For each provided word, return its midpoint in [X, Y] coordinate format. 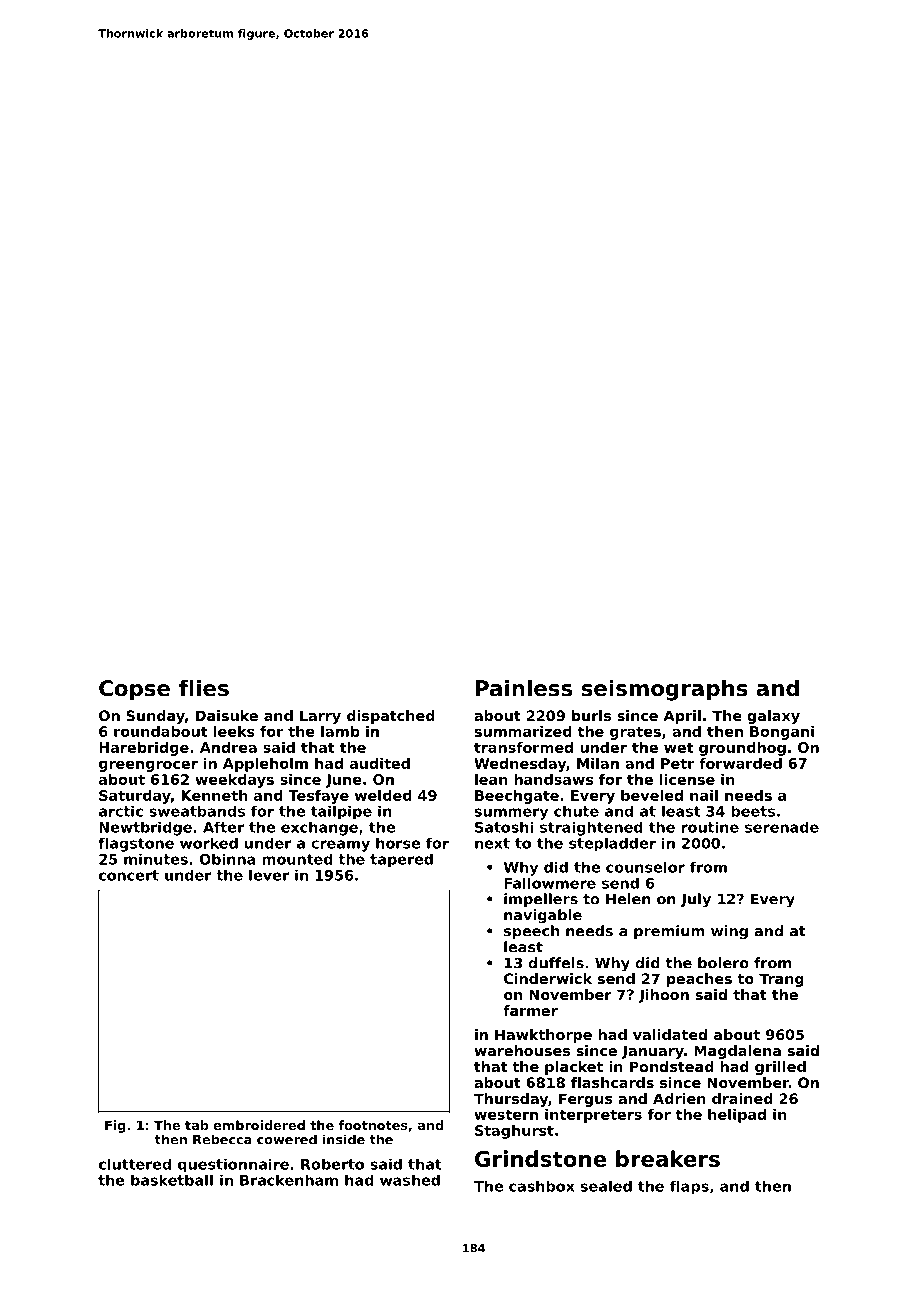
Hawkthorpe [543, 1036]
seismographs [665, 690]
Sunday [155, 717]
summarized [523, 731]
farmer [530, 1010]
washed [410, 1180]
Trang [781, 980]
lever [269, 875]
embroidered [259, 1125]
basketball [172, 1180]
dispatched [391, 717]
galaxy [773, 717]
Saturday [135, 797]
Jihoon [663, 996]
